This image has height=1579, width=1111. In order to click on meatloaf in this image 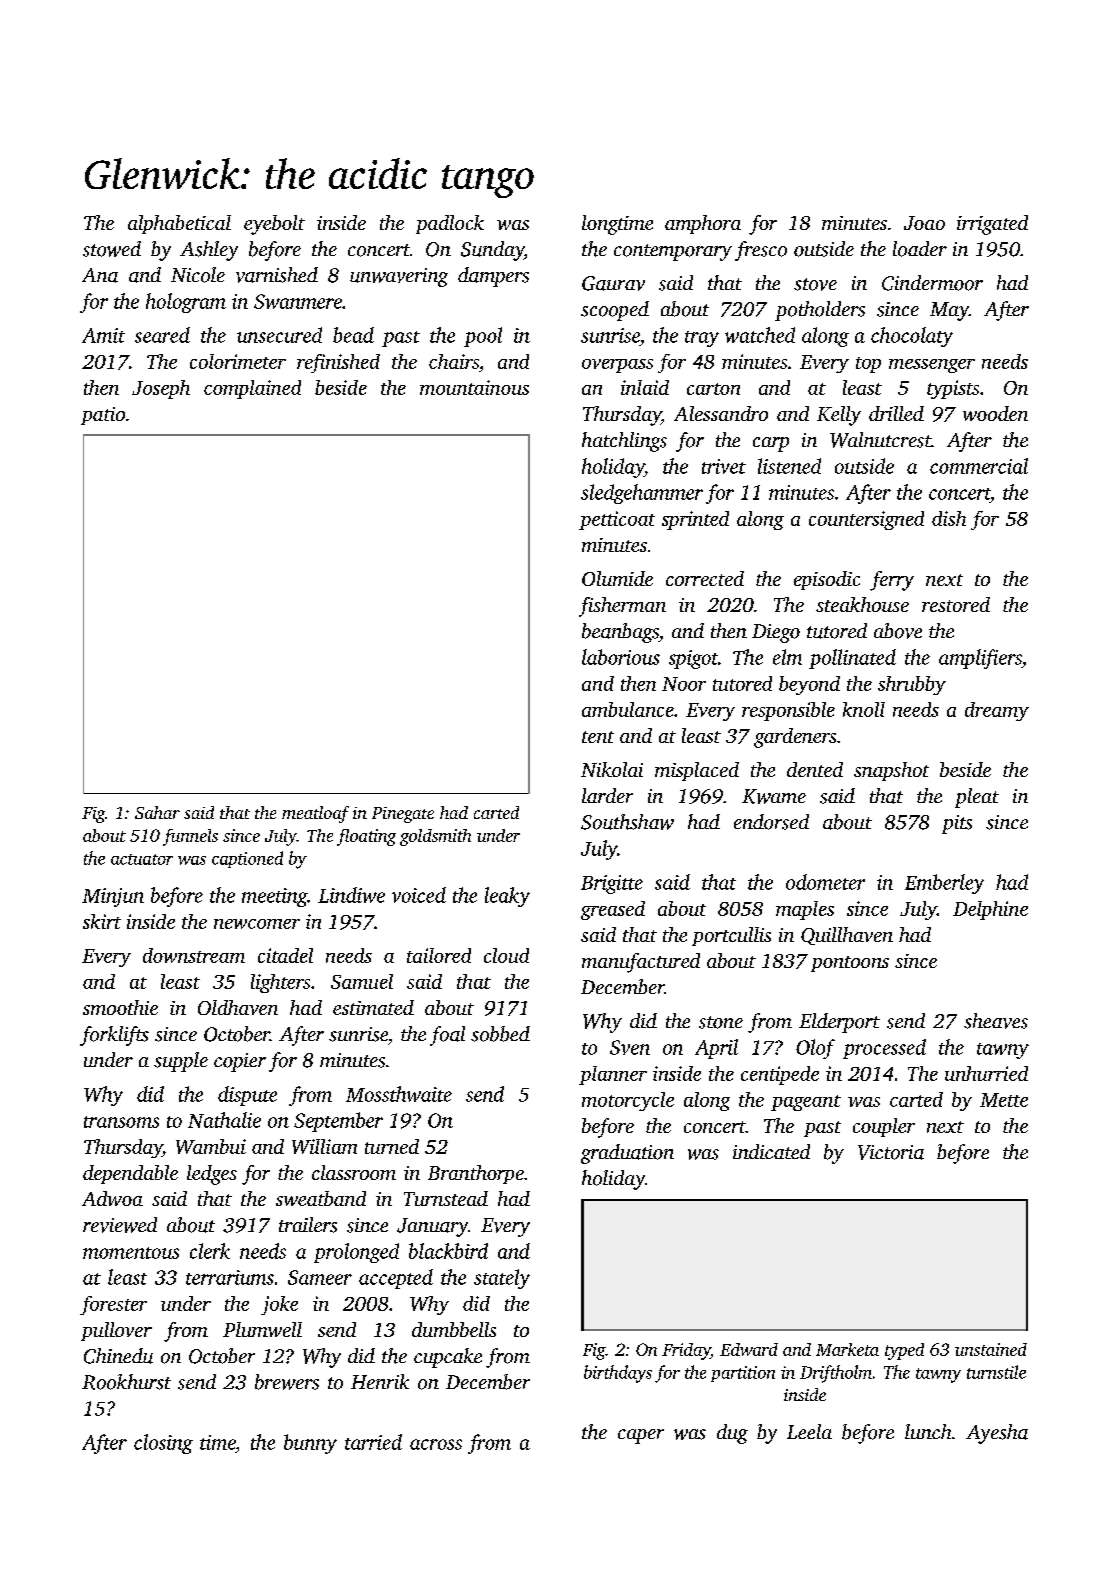, I will do `click(315, 814)`.
